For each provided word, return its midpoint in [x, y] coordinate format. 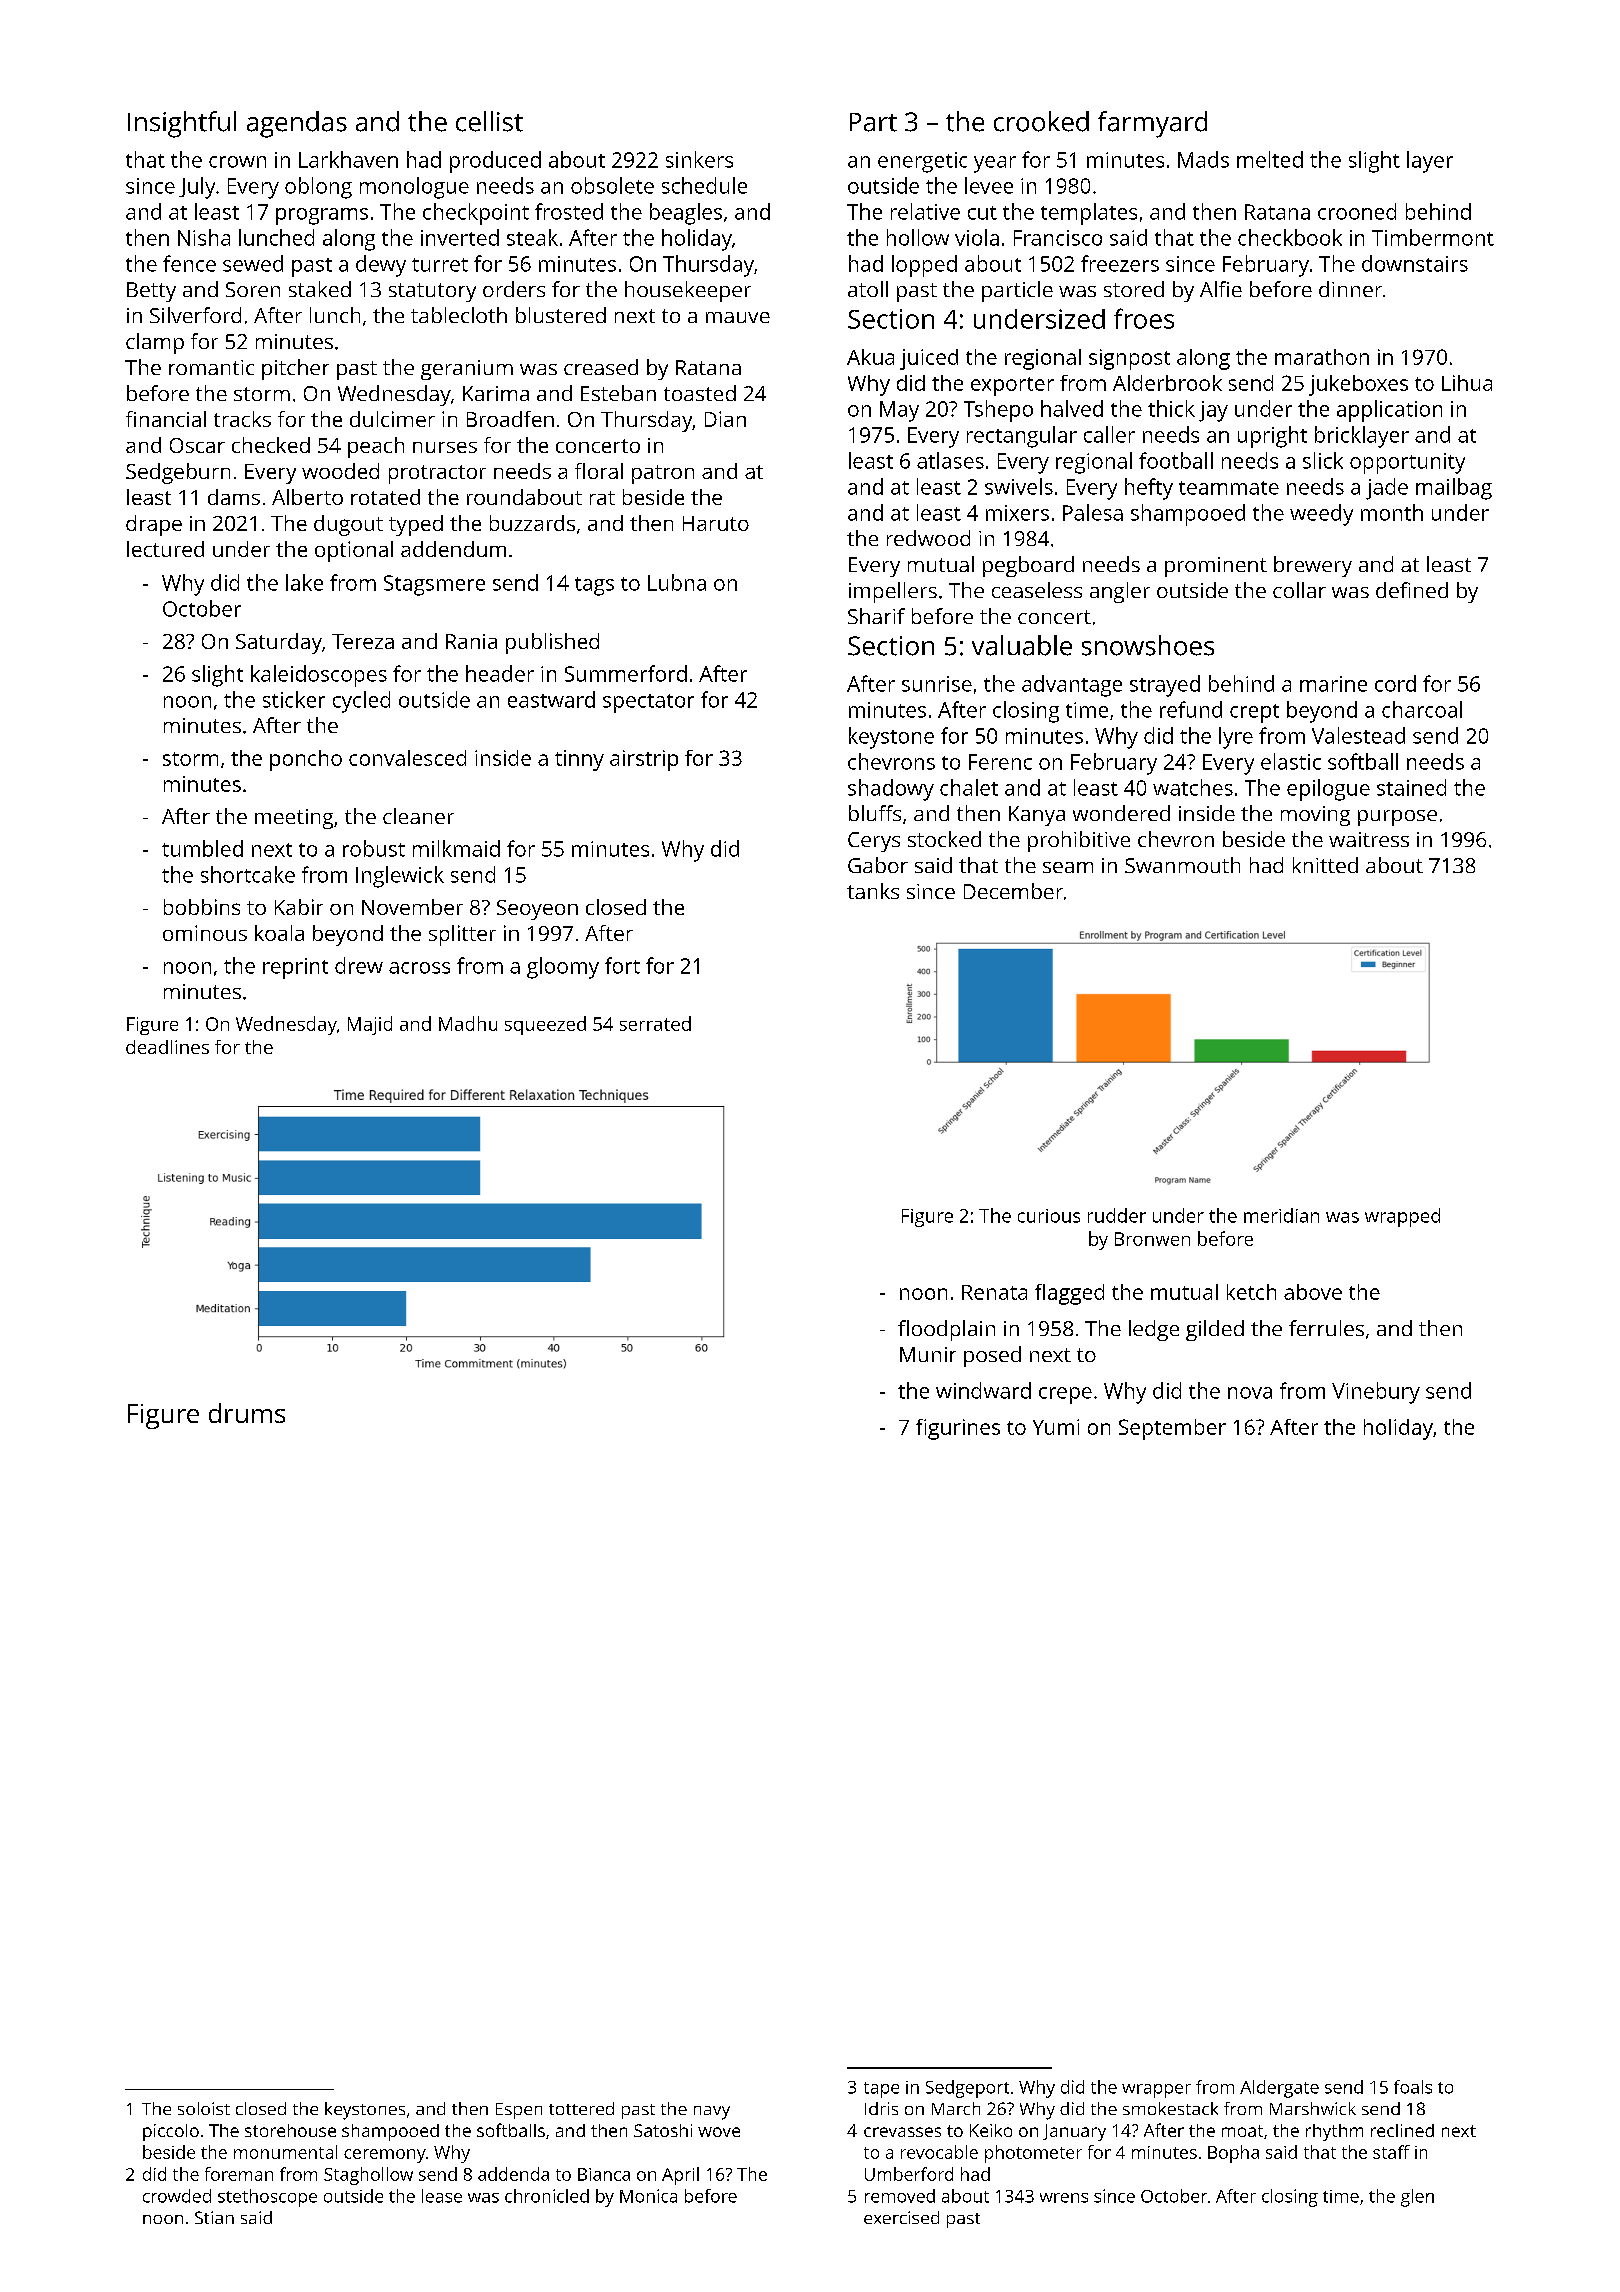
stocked [944, 839]
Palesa [1093, 512]
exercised [901, 2217]
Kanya [1037, 816]
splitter [462, 935]
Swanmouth [1182, 865]
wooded [340, 471]
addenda [513, 2174]
